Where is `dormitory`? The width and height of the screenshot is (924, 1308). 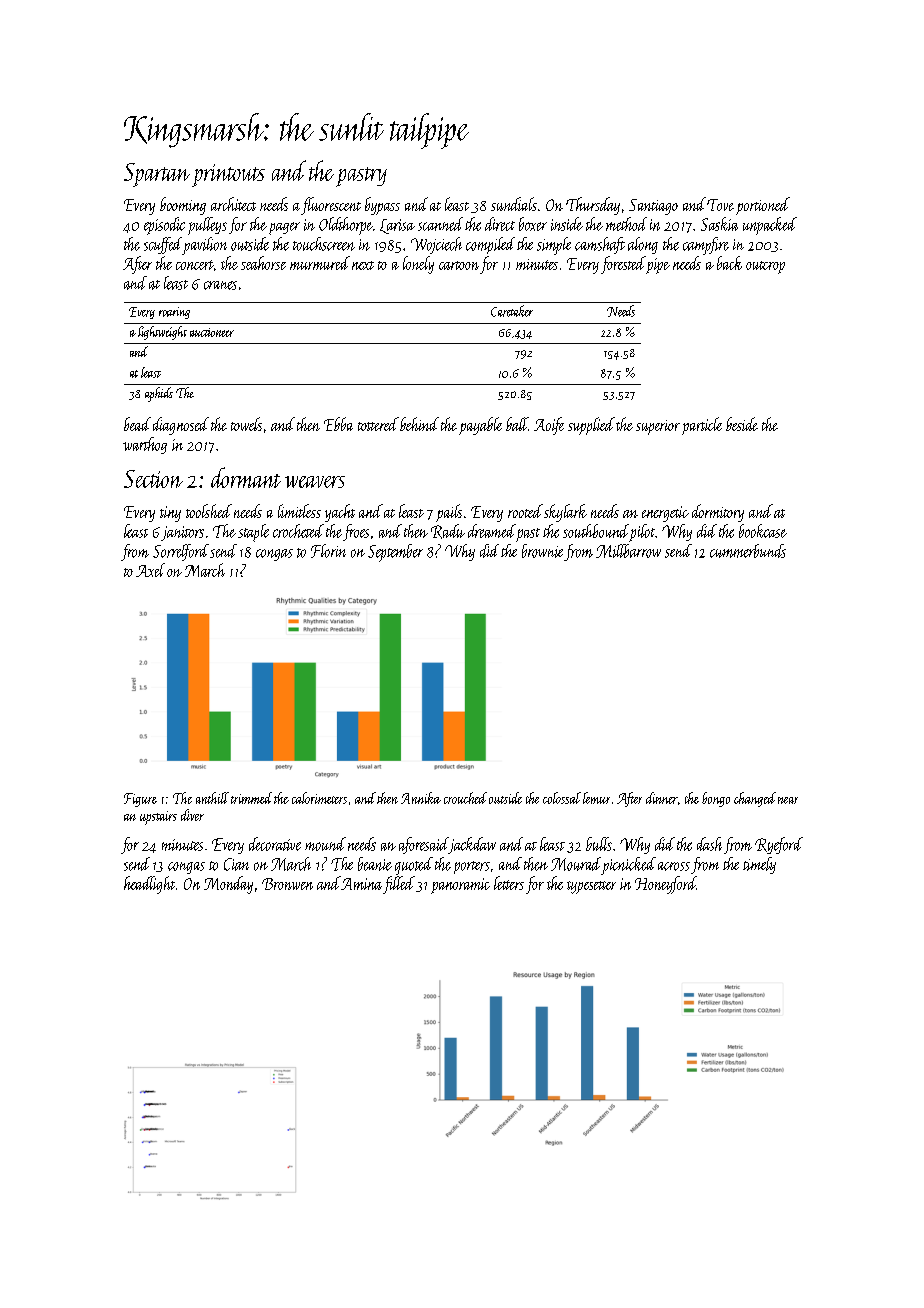
dormitory is located at coordinates (718, 513).
